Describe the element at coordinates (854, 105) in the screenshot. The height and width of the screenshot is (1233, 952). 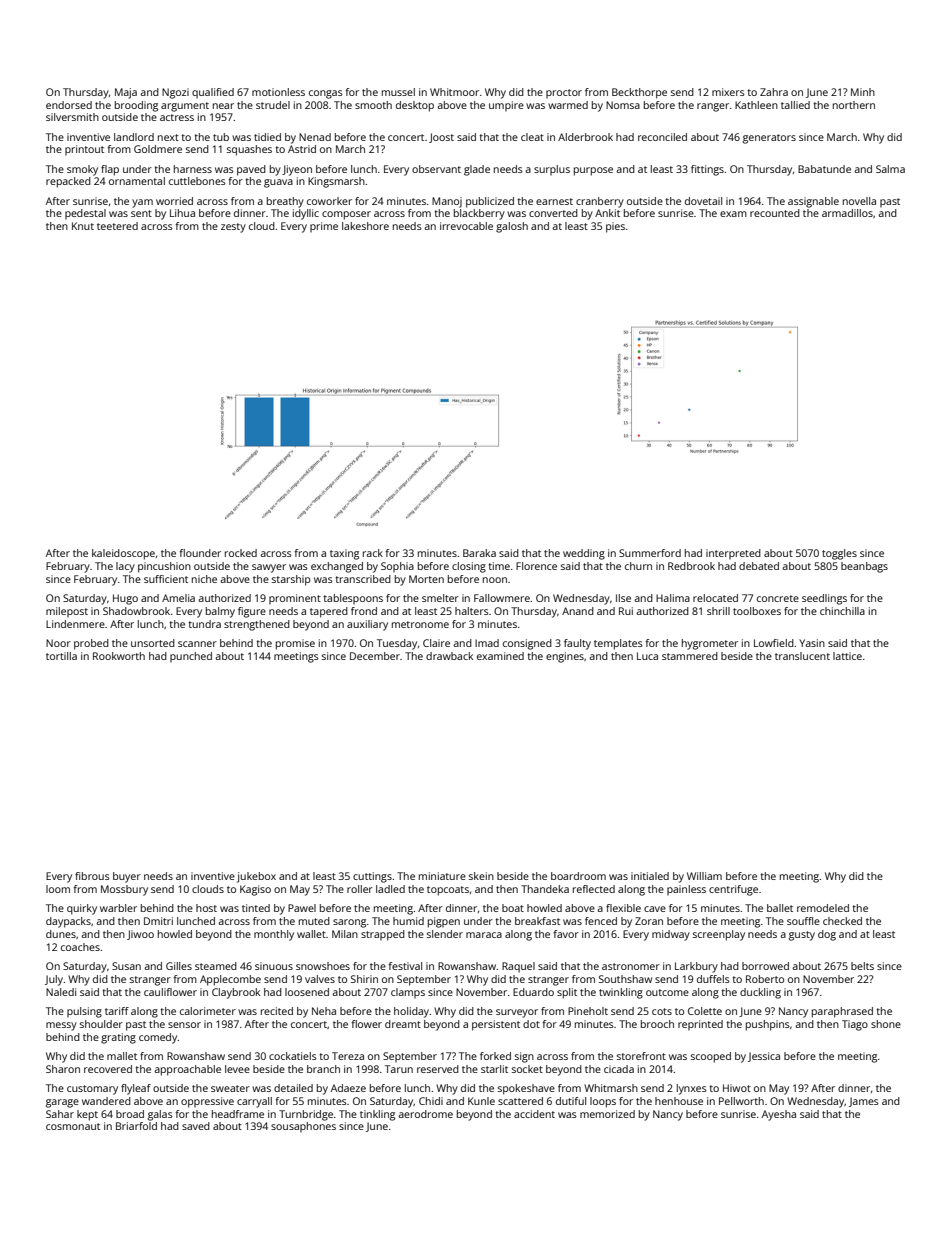
I see `northern` at that location.
